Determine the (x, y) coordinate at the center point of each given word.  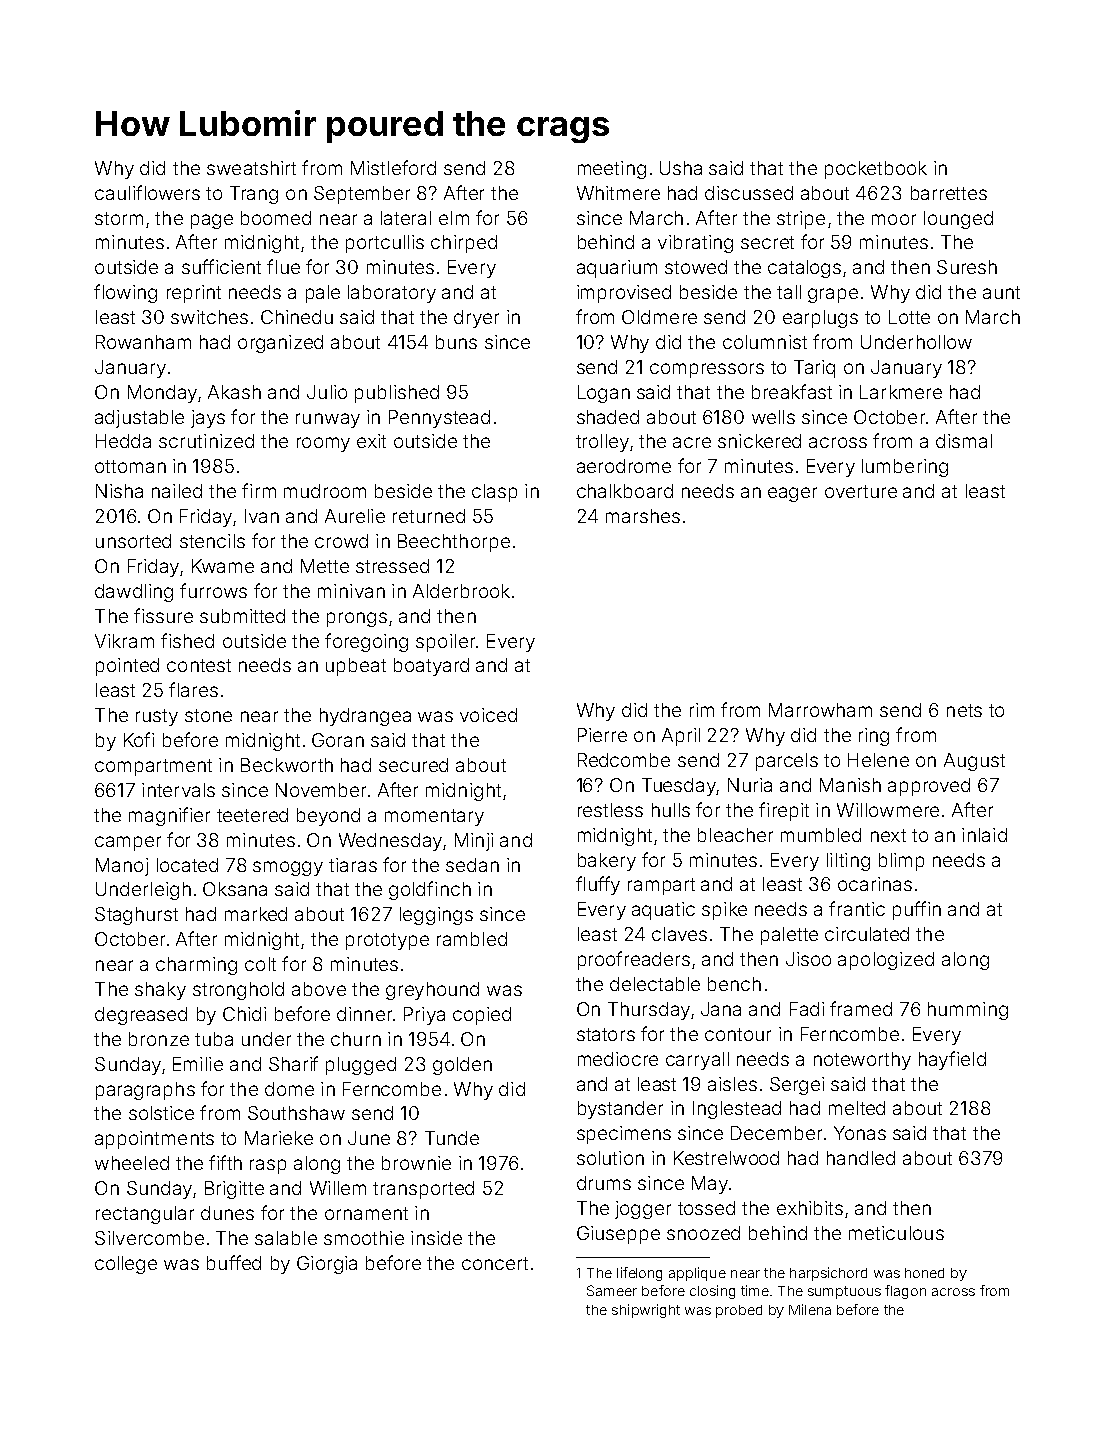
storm (119, 218)
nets (964, 710)
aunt (1001, 292)
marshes (643, 516)
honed (924, 1273)
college (126, 1265)
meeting (612, 170)
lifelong (639, 1274)
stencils (212, 541)
